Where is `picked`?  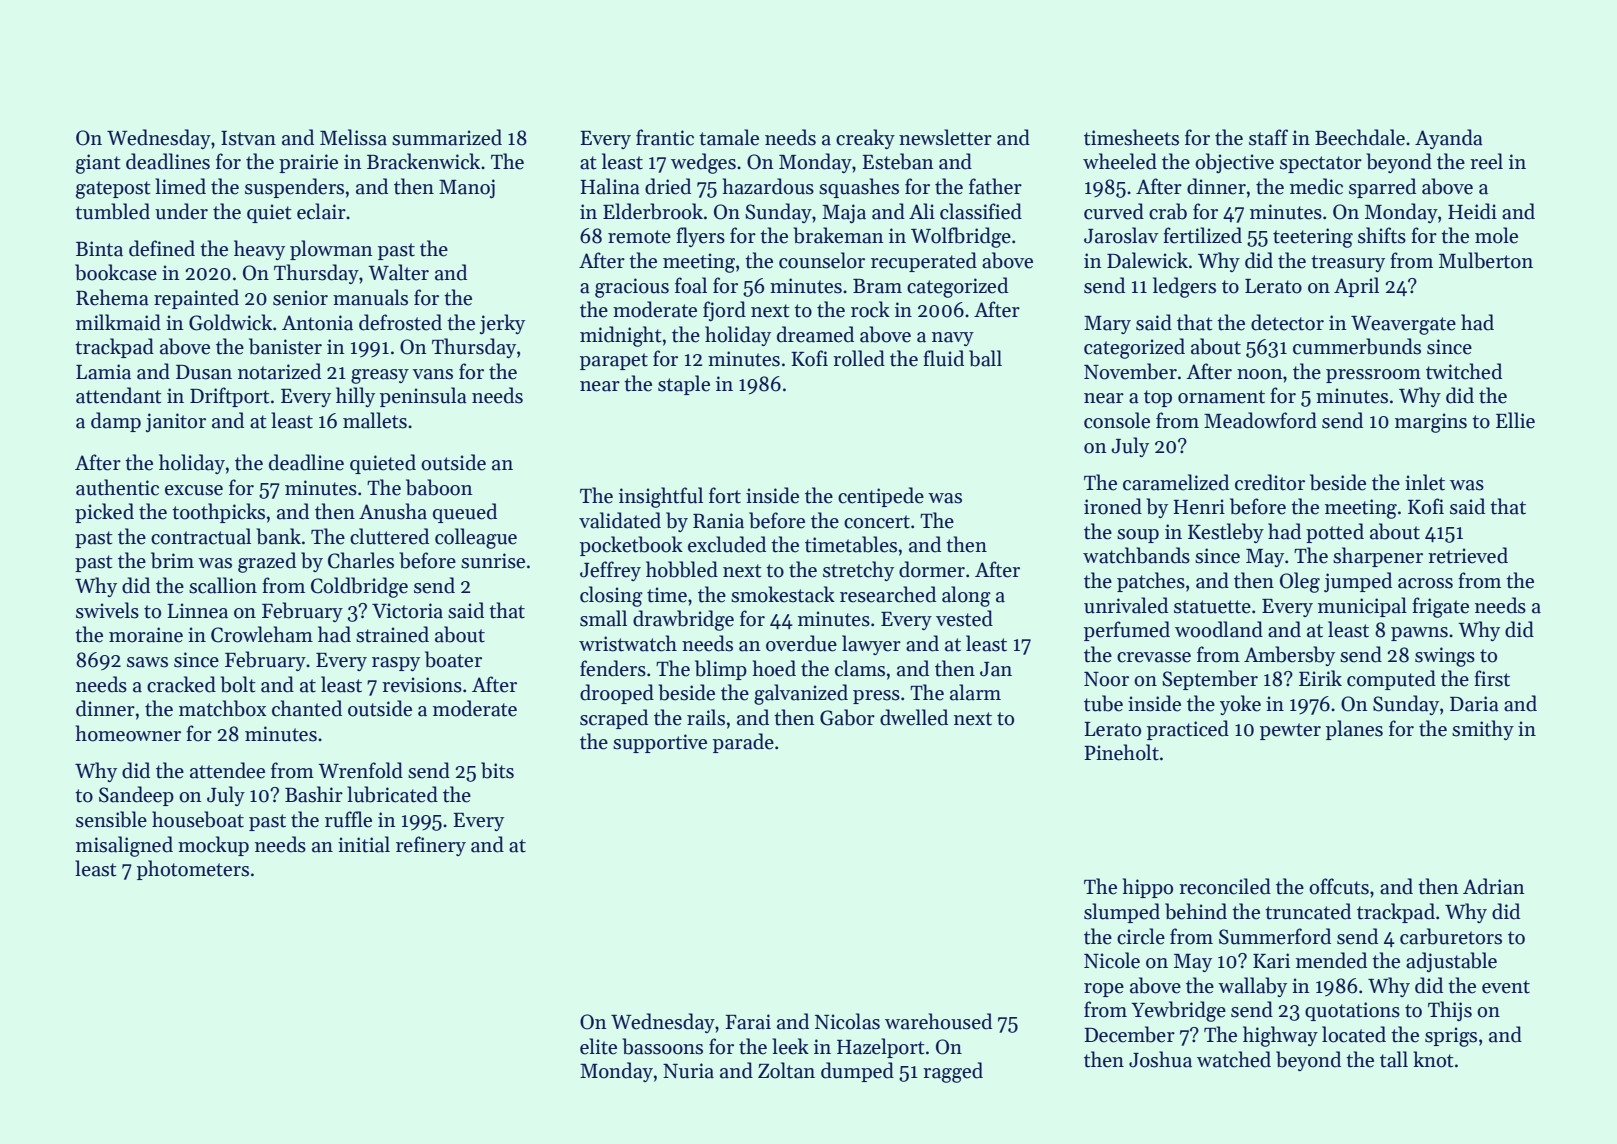
picked is located at coordinates (104, 513).
